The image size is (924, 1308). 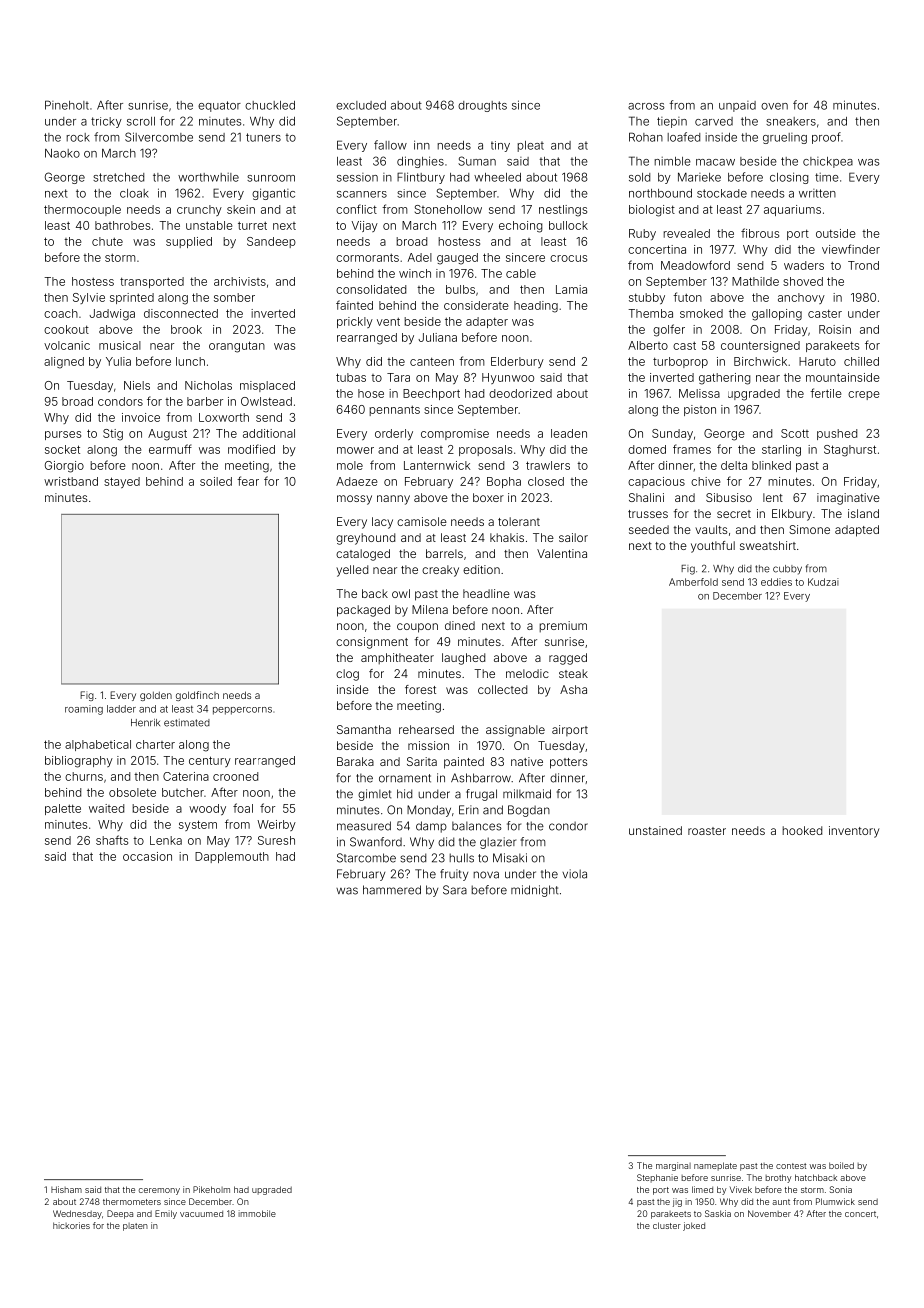 What do you see at coordinates (248, 481) in the document?
I see `fear` at bounding box center [248, 481].
